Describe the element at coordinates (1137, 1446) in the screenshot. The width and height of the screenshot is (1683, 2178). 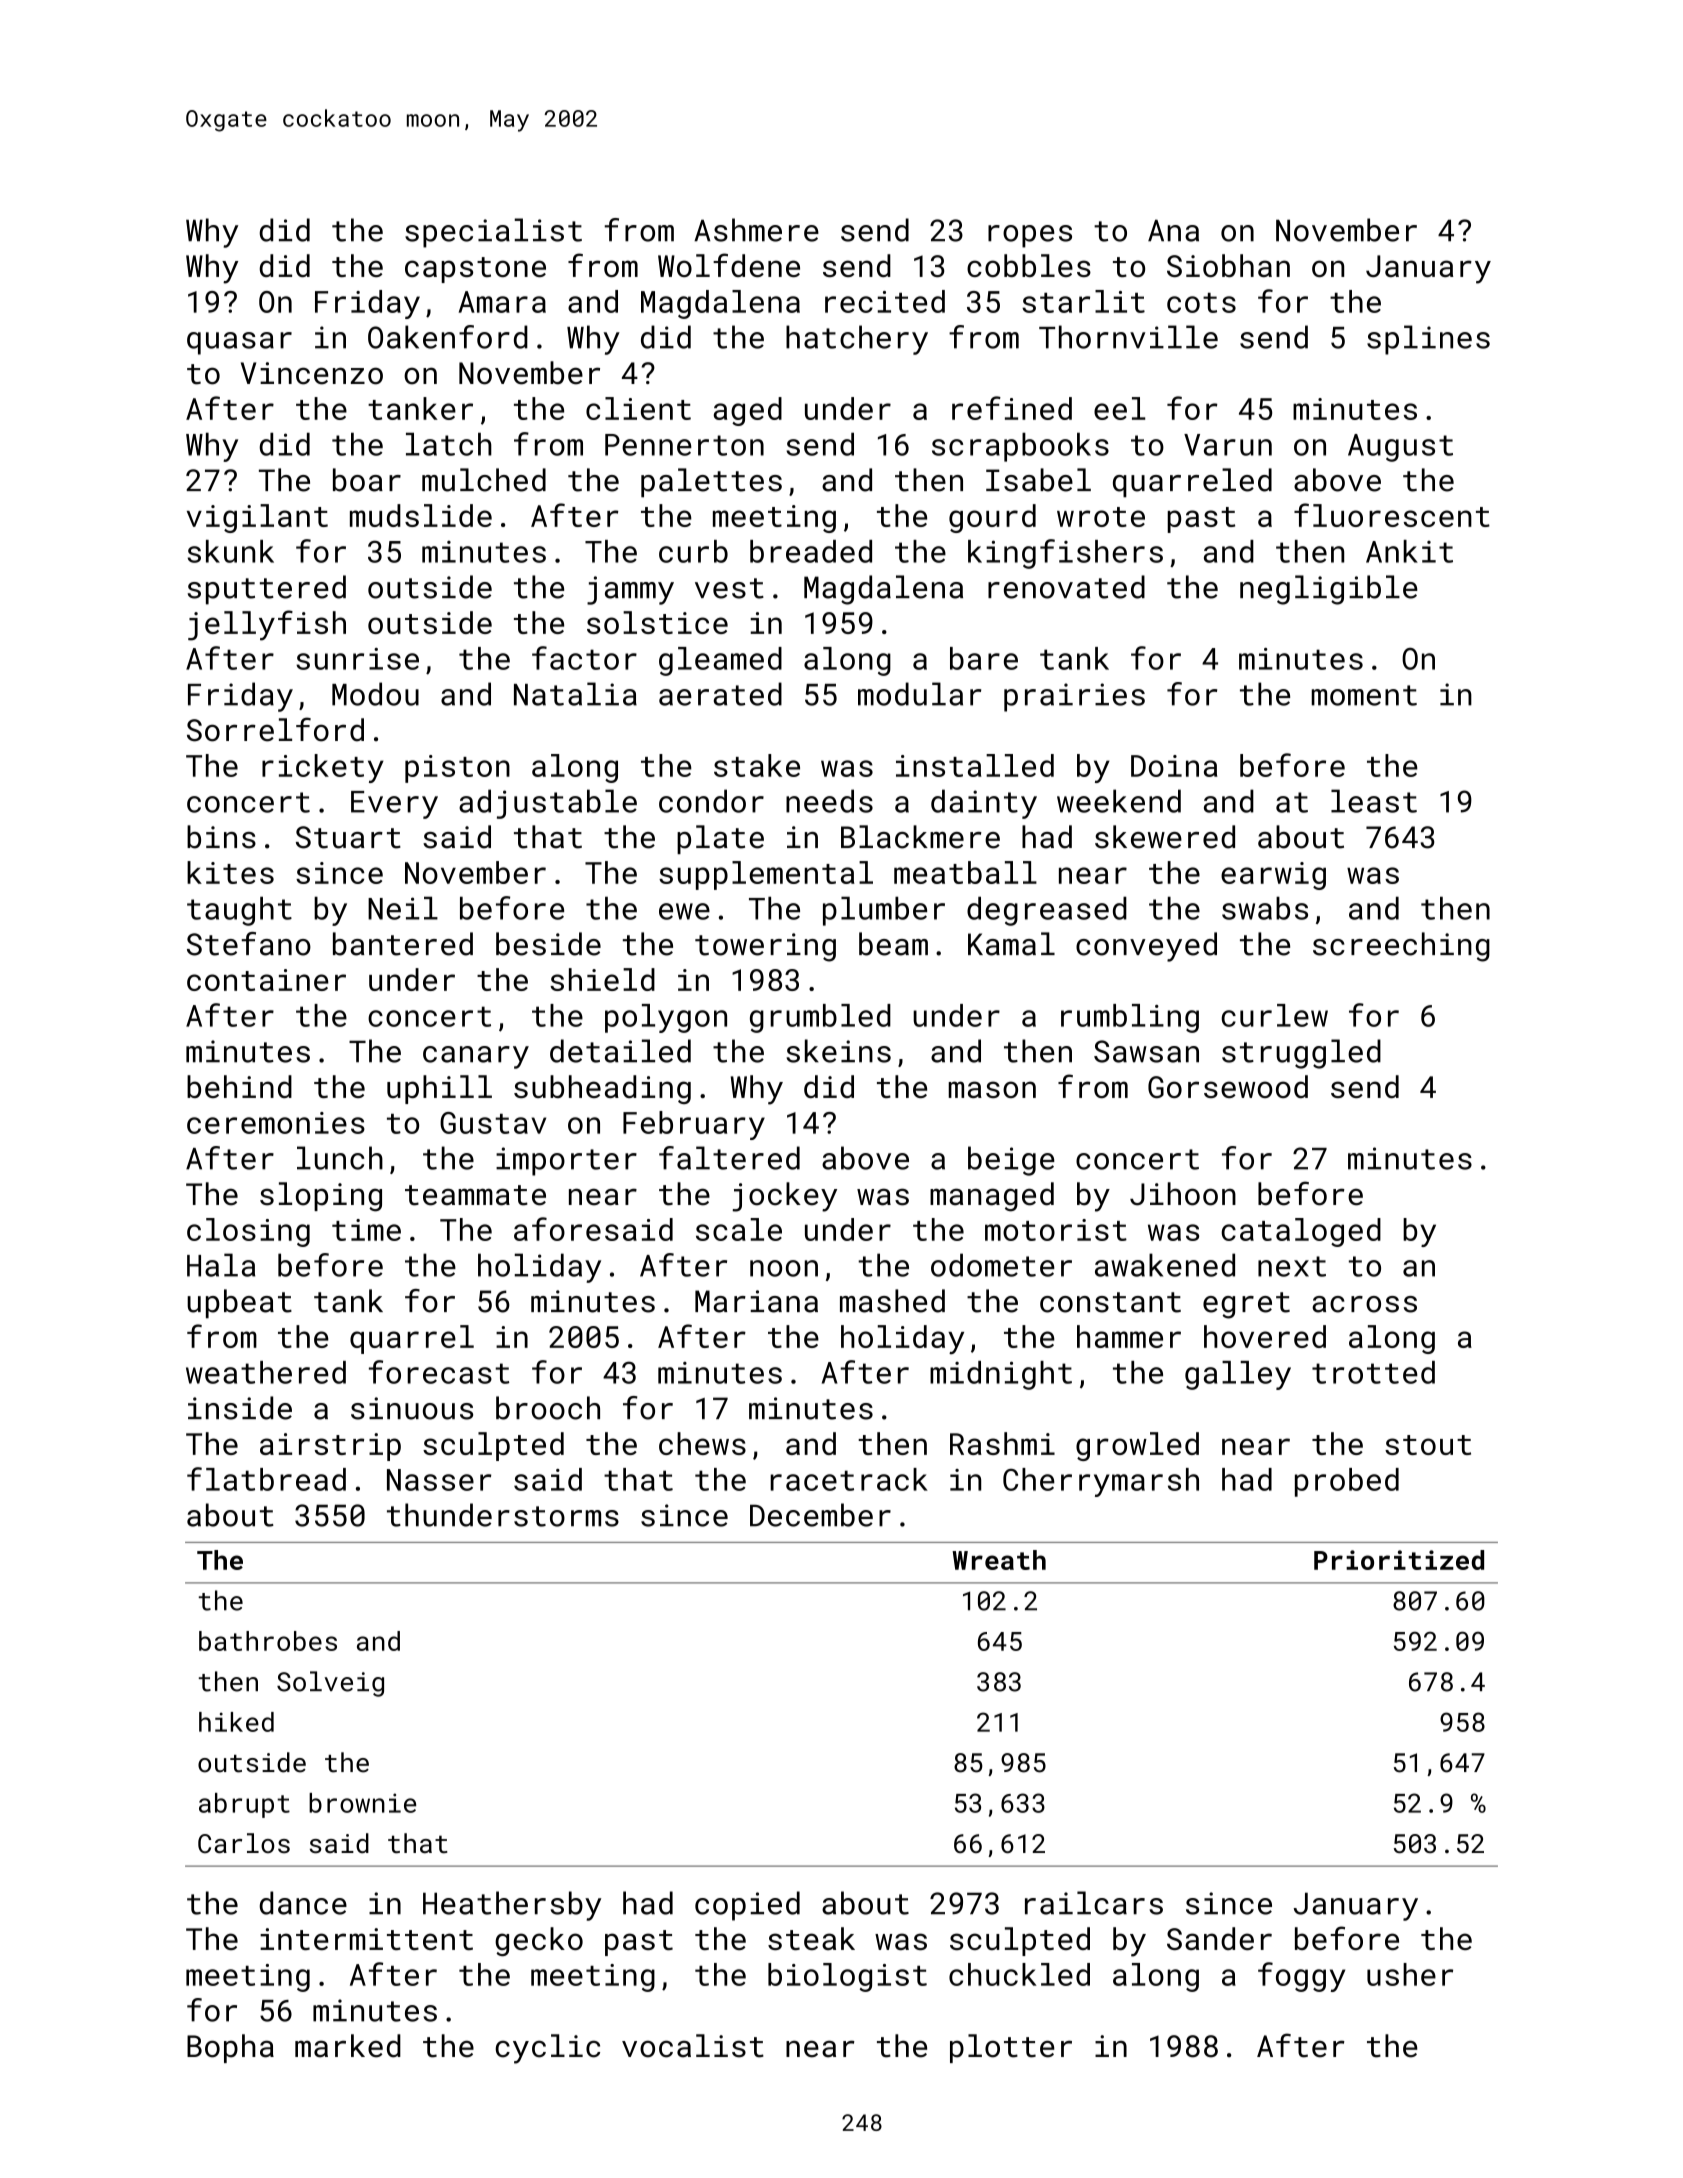
I see `growled` at that location.
